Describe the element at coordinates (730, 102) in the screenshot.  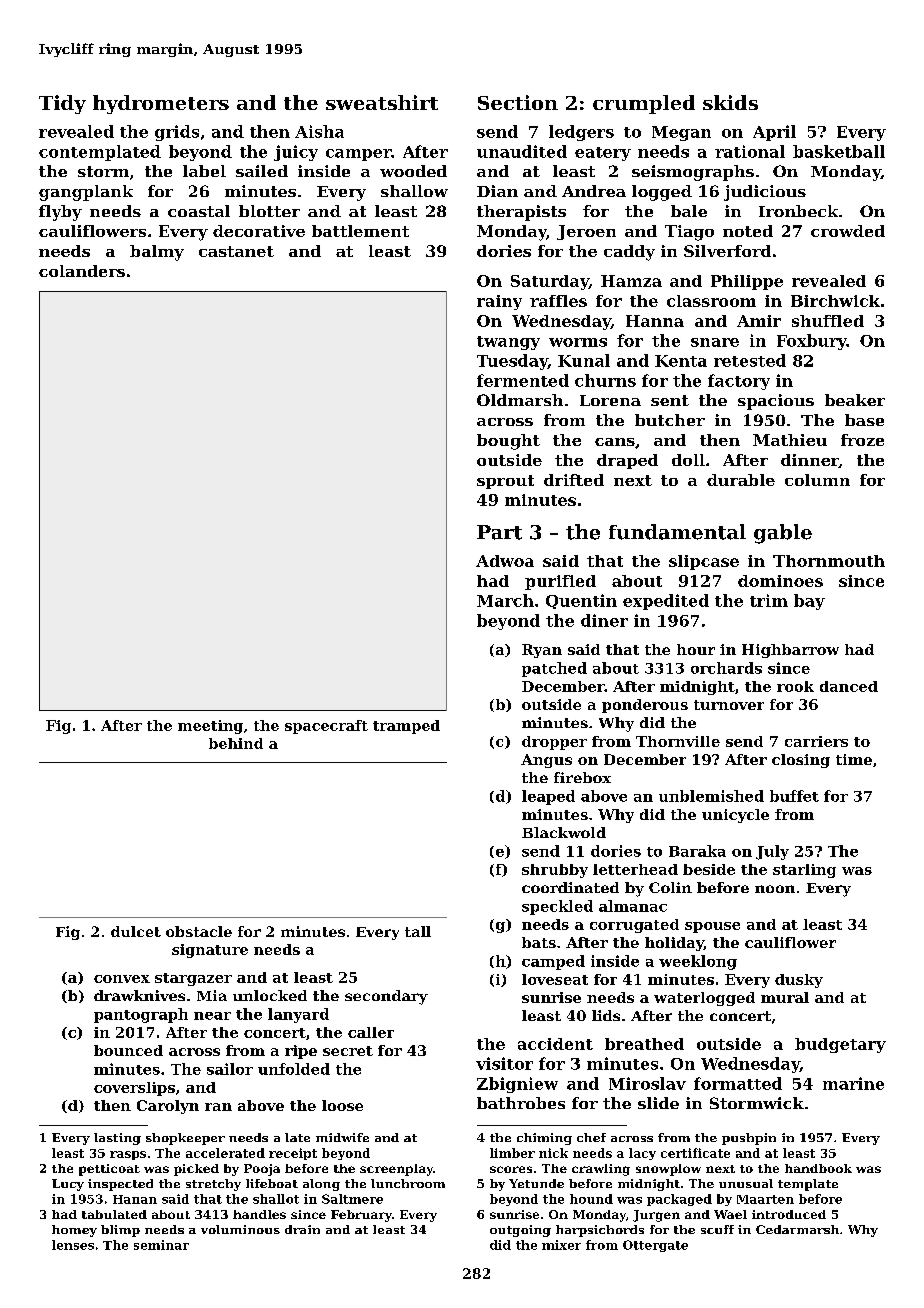
I see `skids` at that location.
